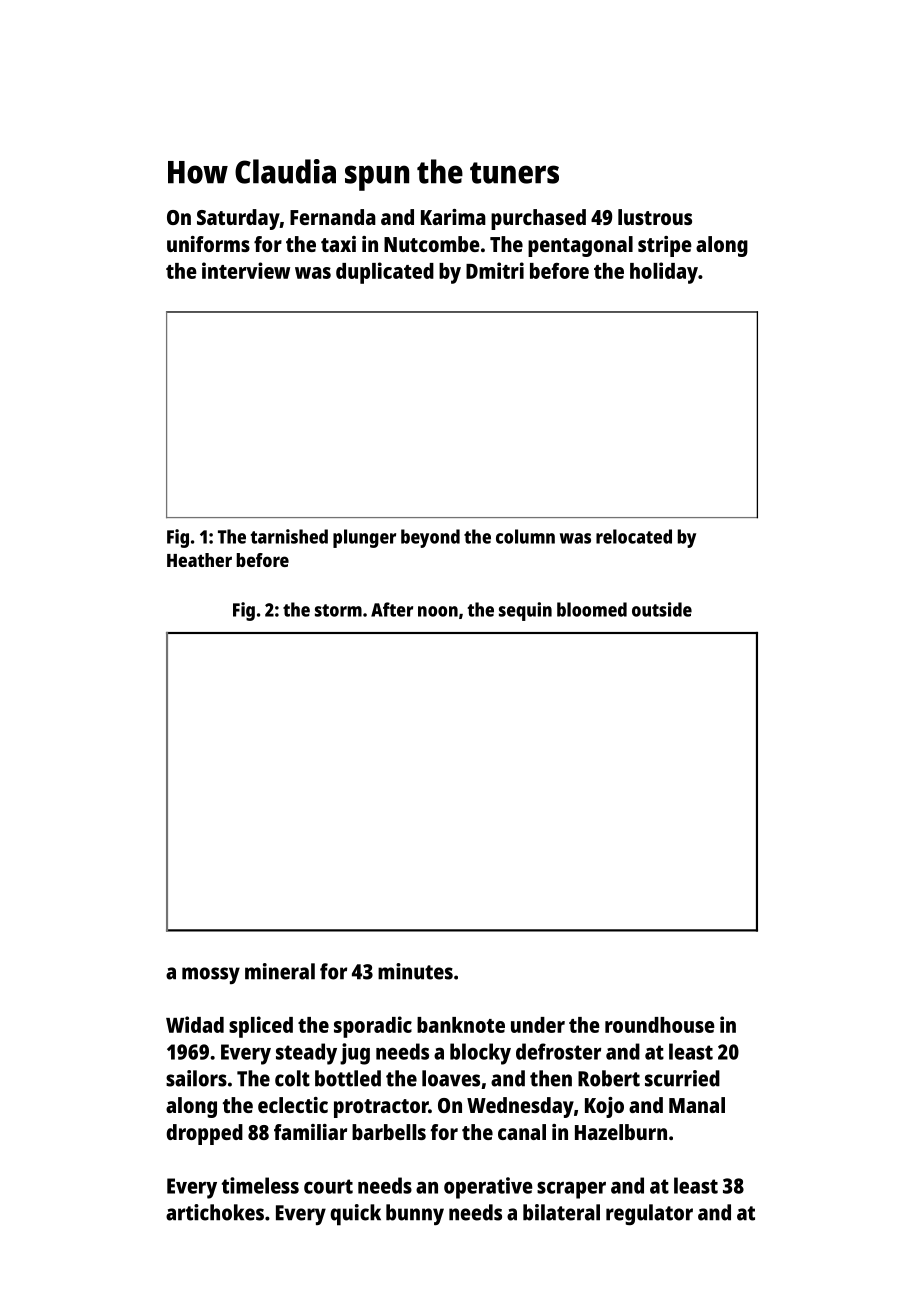 The height and width of the screenshot is (1311, 924). I want to click on storm, so click(338, 610).
